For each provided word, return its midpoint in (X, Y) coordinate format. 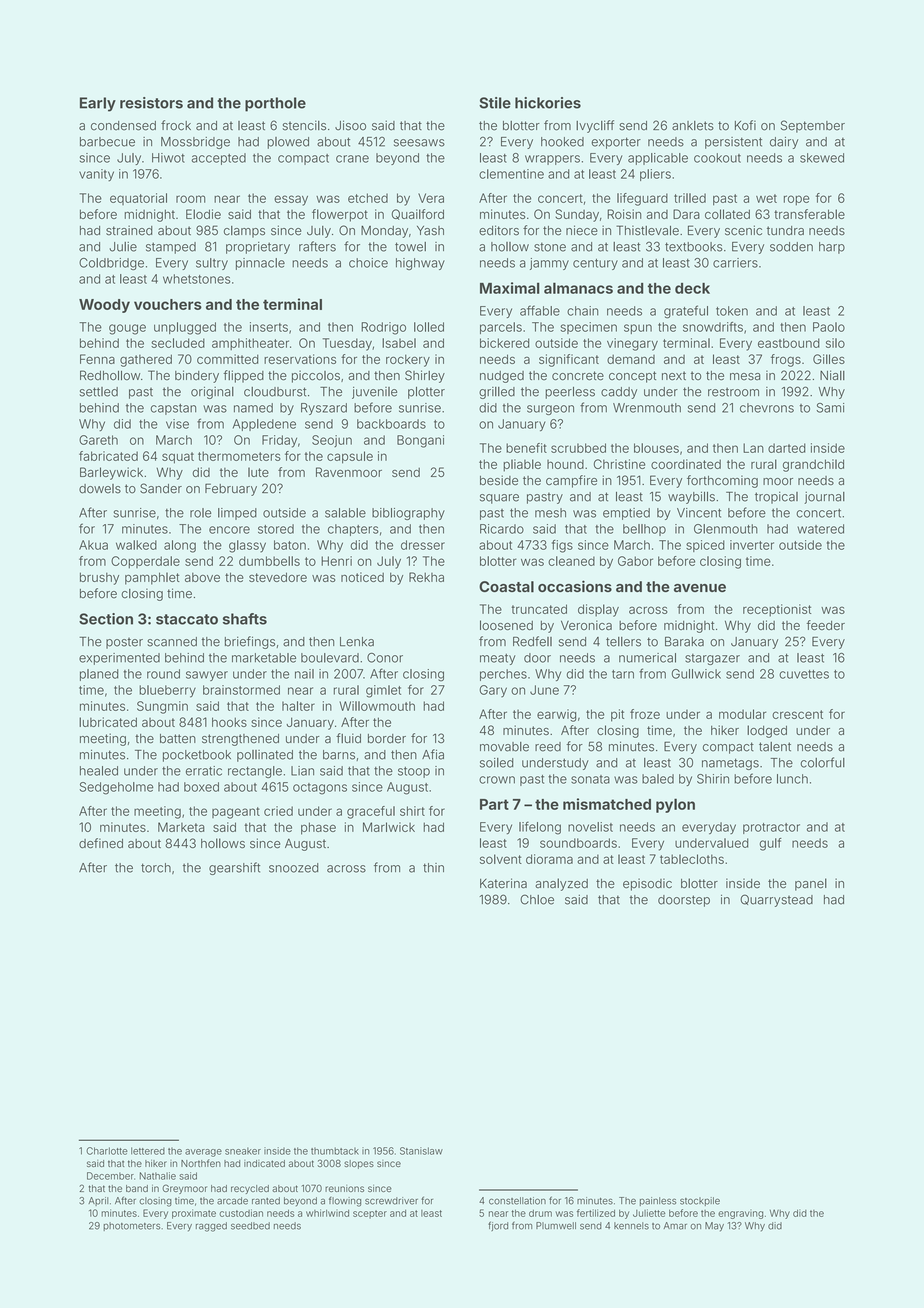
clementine (511, 174)
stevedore (278, 577)
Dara (686, 214)
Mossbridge (195, 143)
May (714, 1227)
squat (178, 458)
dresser (423, 545)
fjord (498, 1226)
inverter (752, 545)
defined (101, 843)
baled (658, 779)
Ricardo (502, 529)
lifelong (540, 828)
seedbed (250, 1226)
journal (824, 497)
